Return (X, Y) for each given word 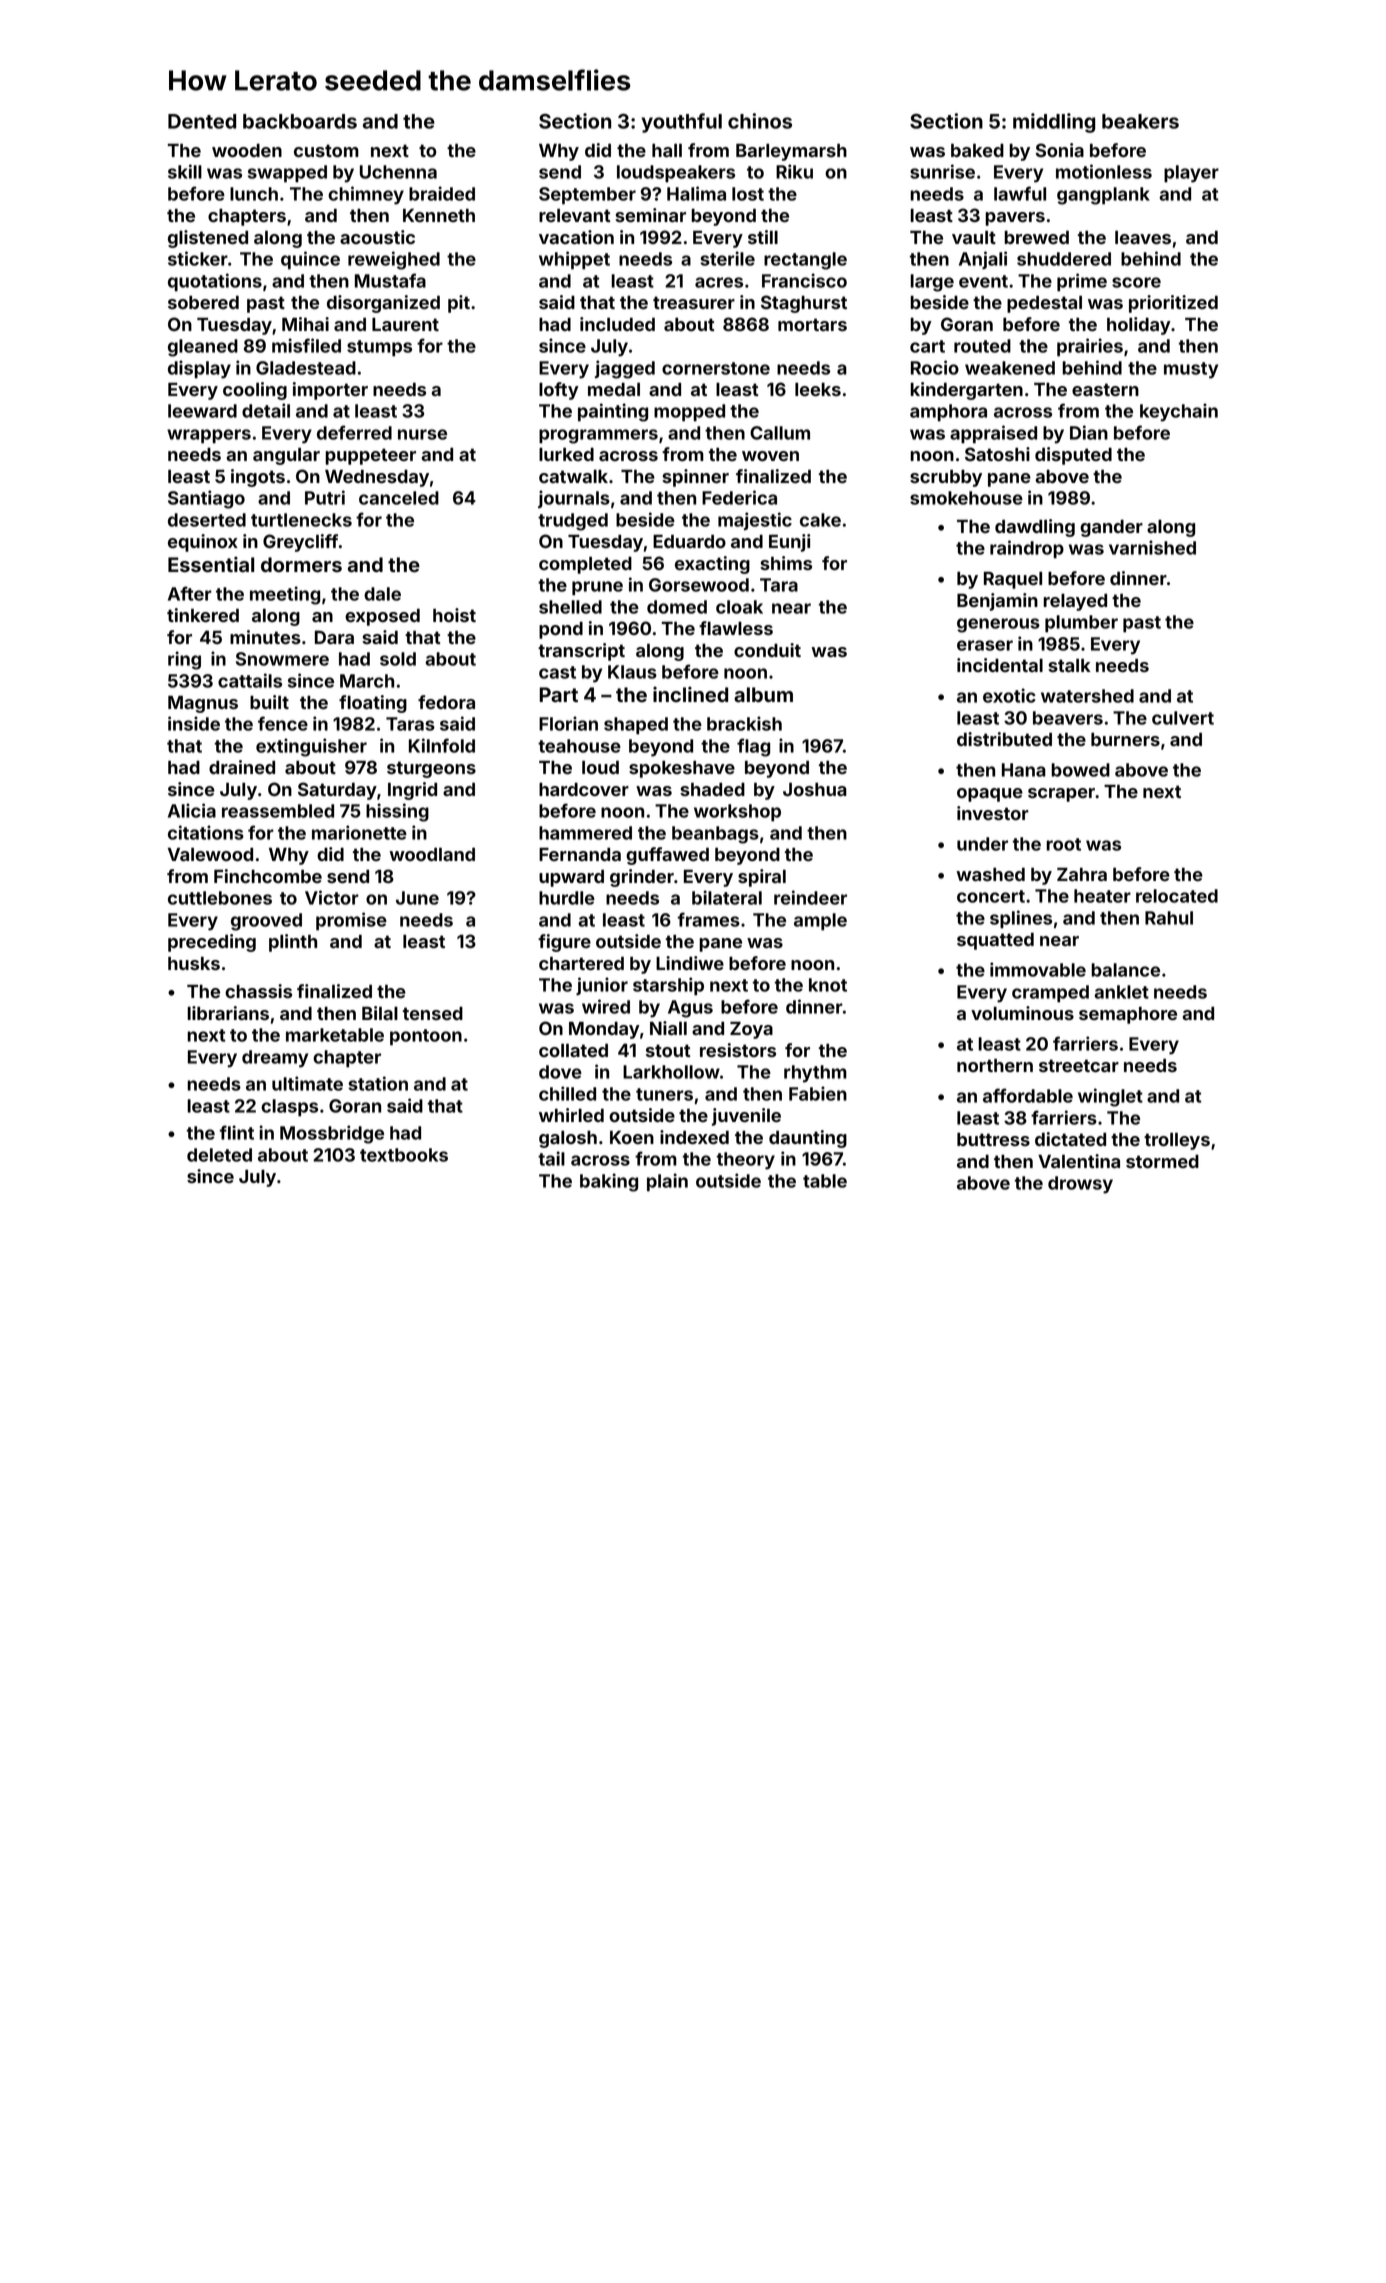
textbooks (404, 1155)
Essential (211, 564)
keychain (1179, 412)
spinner (695, 478)
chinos (760, 121)
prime (1082, 282)
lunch (254, 194)
